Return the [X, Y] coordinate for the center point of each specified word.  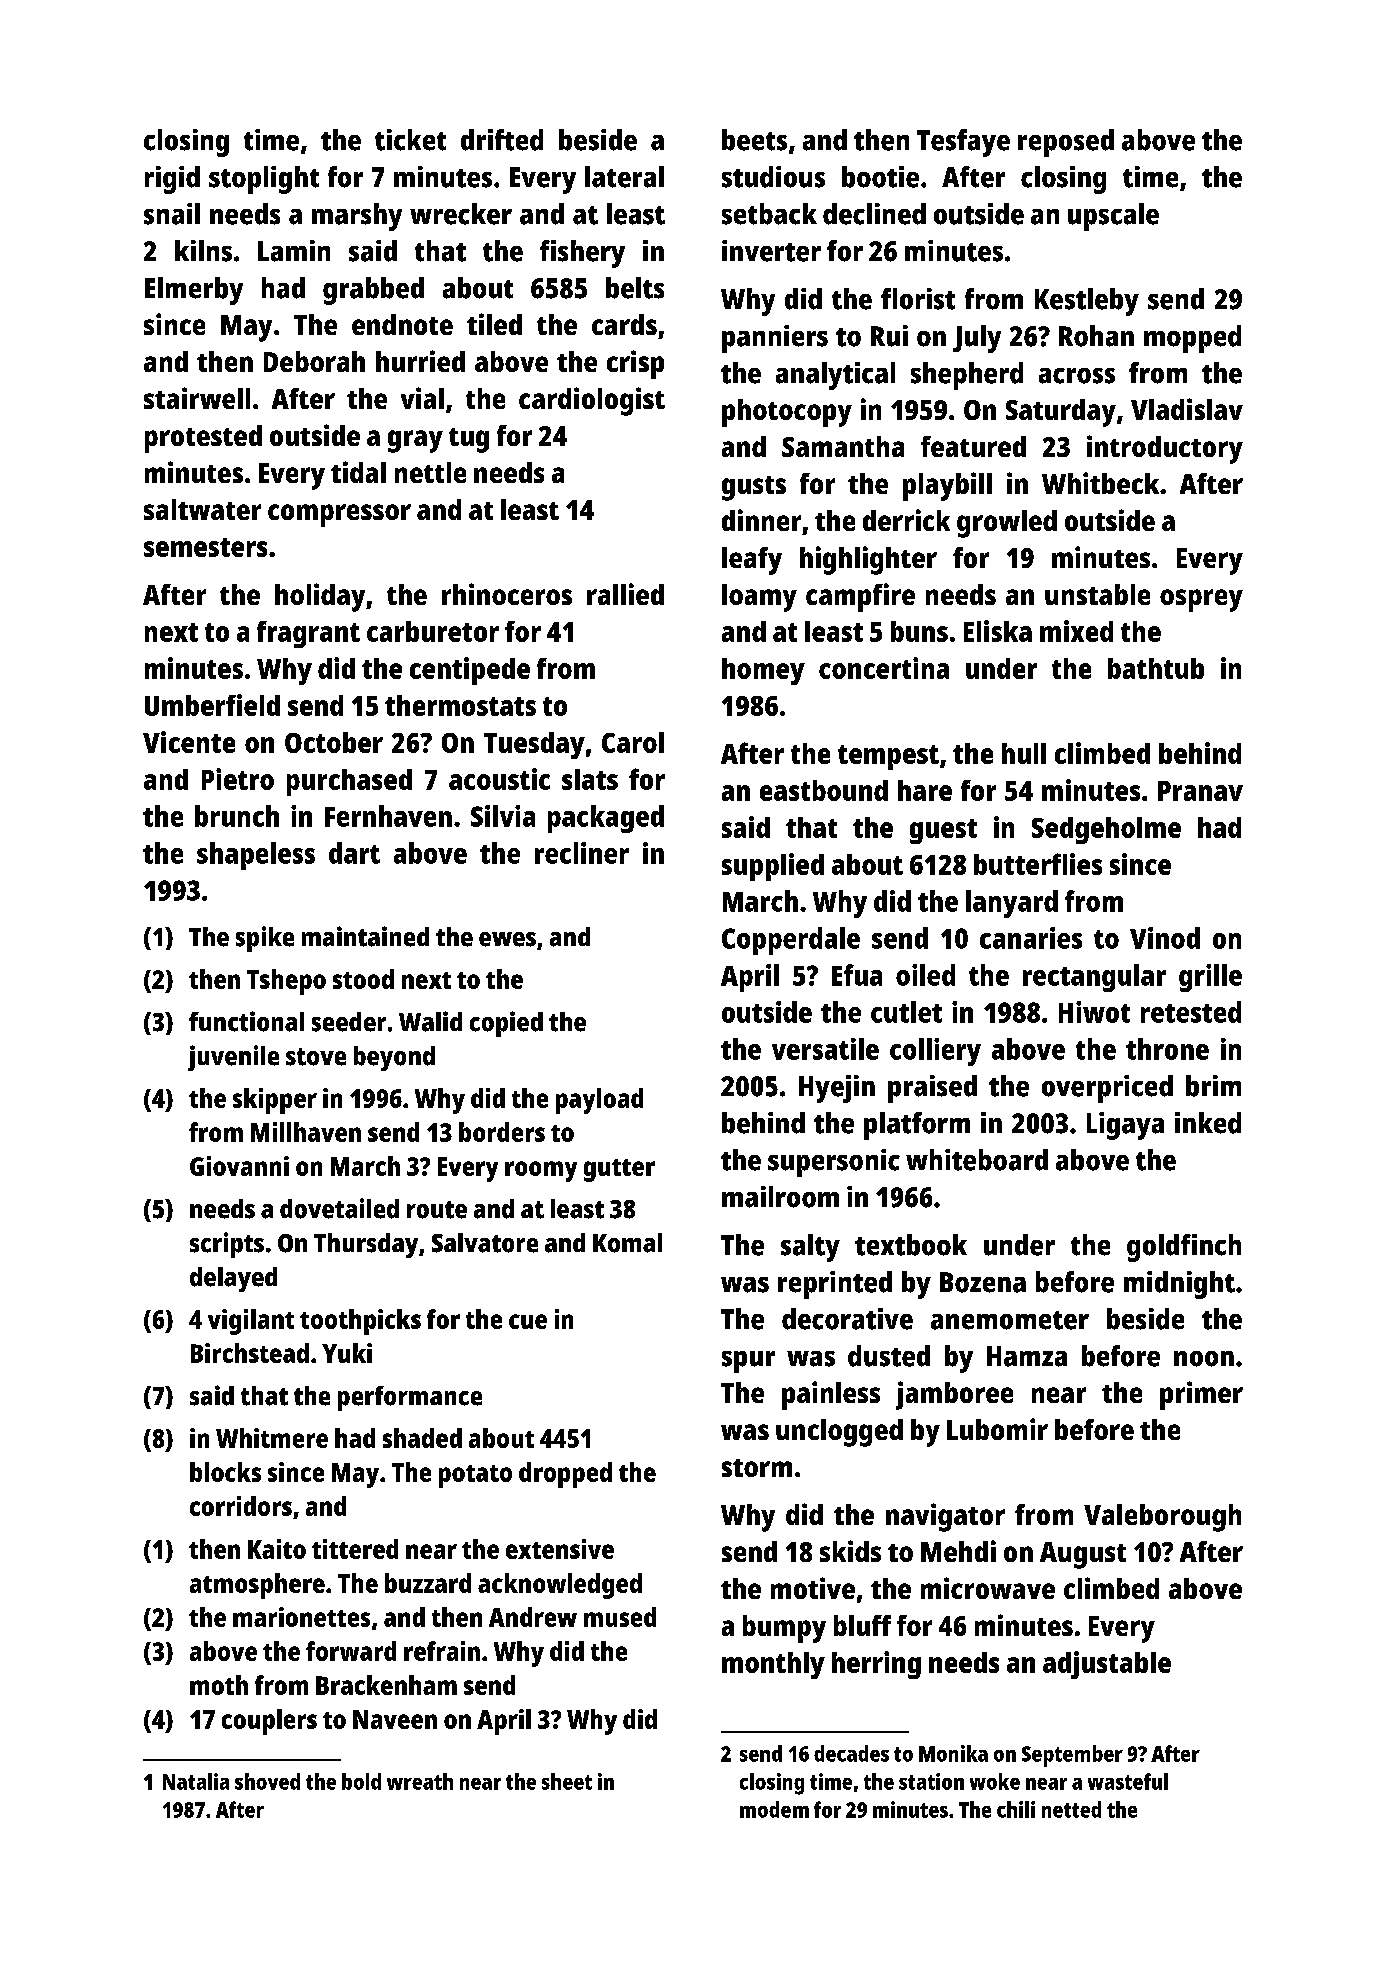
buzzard [428, 1583]
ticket [410, 140]
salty [810, 1248]
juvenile [233, 1058]
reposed [1066, 143]
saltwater [202, 509]
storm [757, 1468]
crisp [635, 364]
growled [1007, 524]
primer [1201, 1395]
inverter [771, 251]
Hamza [1027, 1356]
